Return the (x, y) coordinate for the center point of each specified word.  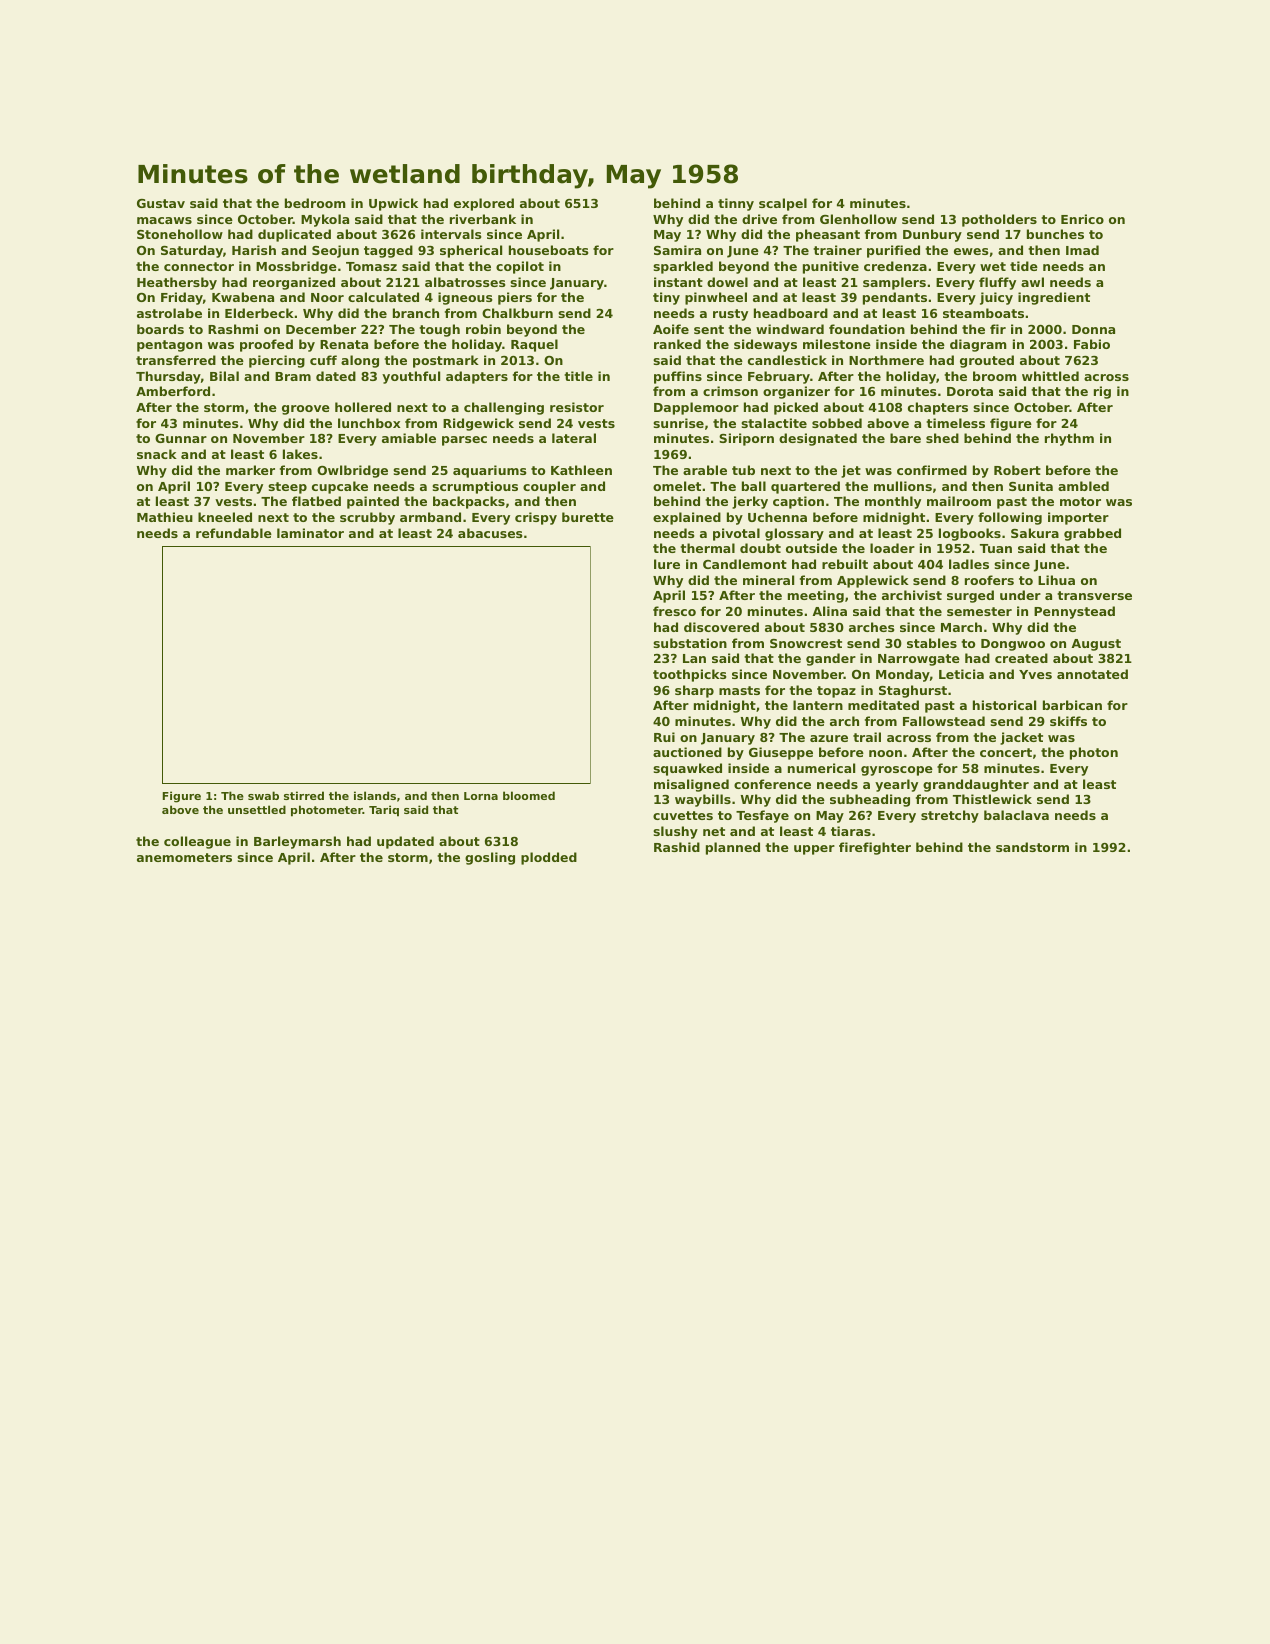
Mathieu (165, 517)
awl (1032, 282)
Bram (293, 376)
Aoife (671, 329)
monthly (893, 502)
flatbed (316, 501)
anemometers (184, 857)
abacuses (490, 533)
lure (667, 564)
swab (263, 795)
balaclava (1016, 815)
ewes (971, 251)
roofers (989, 580)
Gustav (161, 203)
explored (484, 204)
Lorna (481, 796)
